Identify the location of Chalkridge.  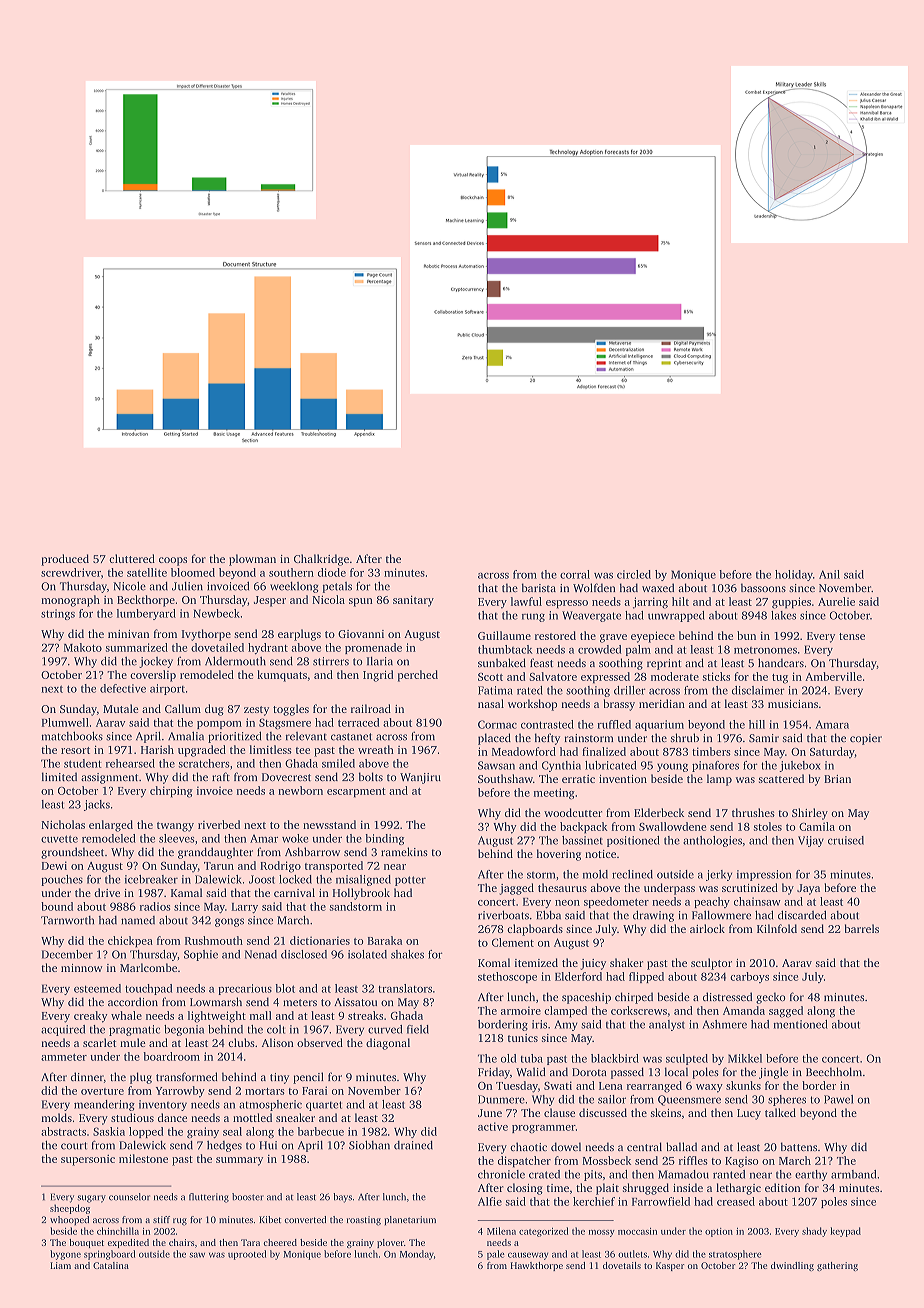
(321, 560).
